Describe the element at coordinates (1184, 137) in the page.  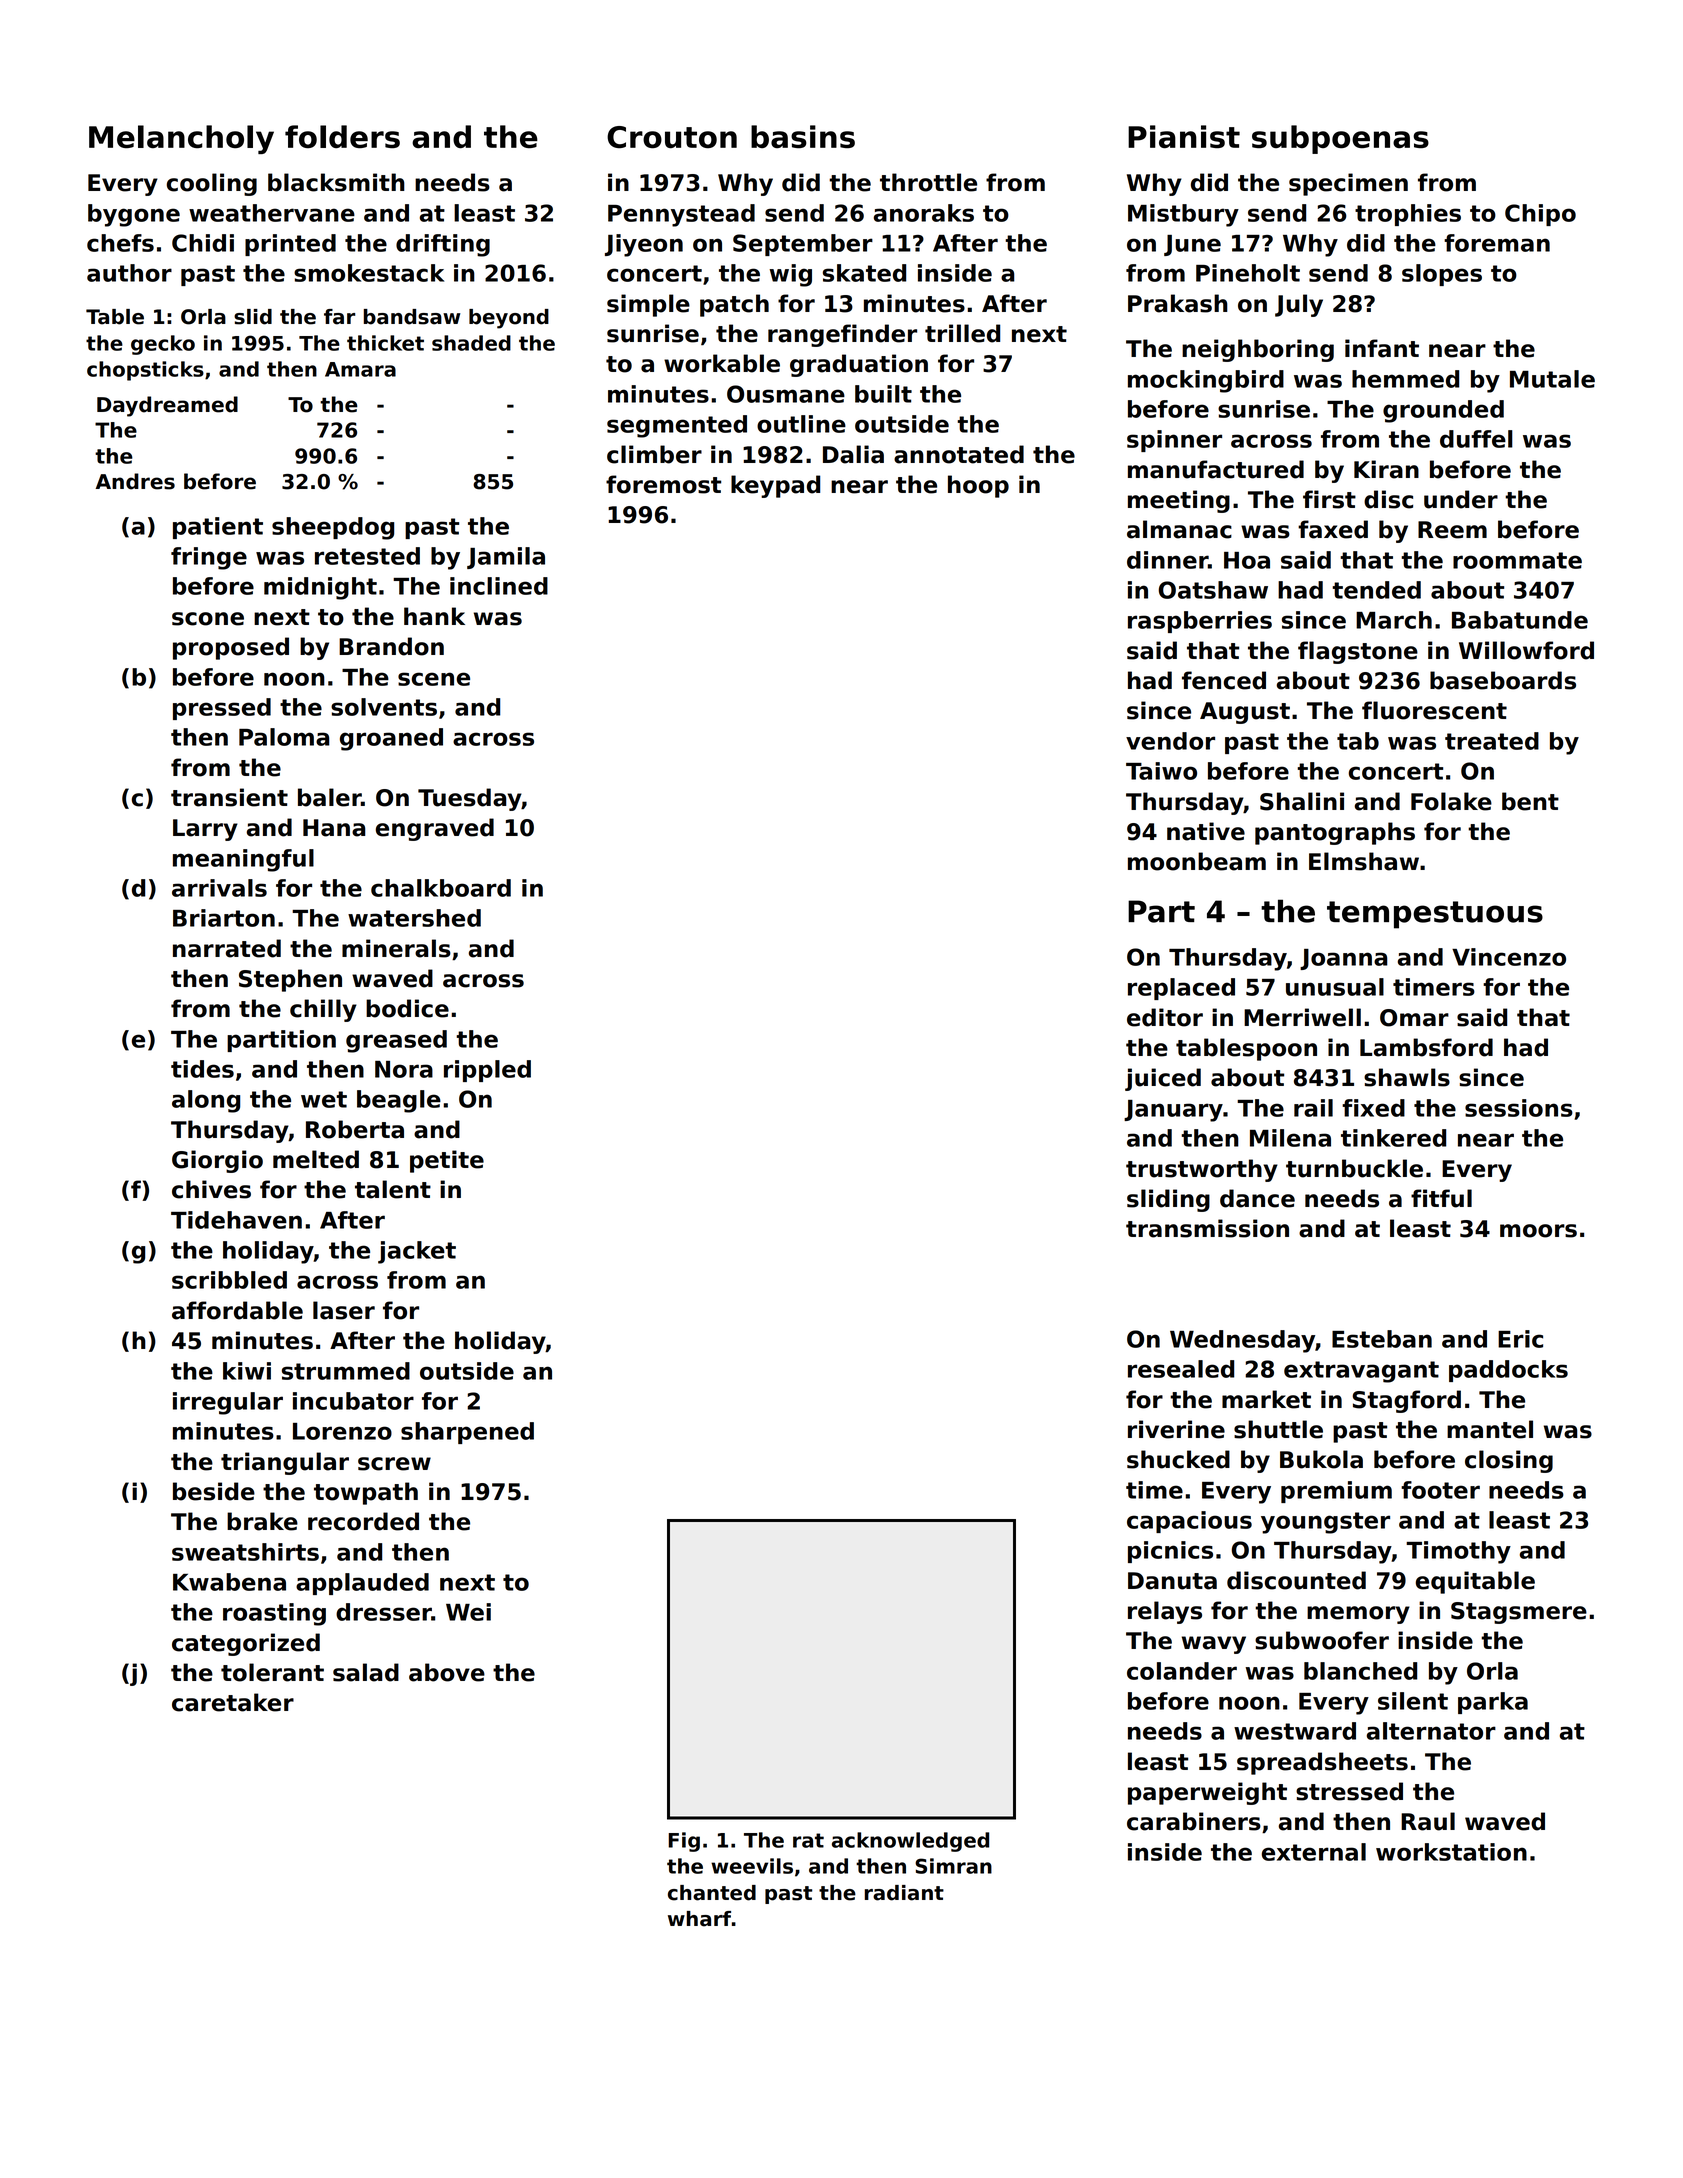
I see `Pianist` at that location.
